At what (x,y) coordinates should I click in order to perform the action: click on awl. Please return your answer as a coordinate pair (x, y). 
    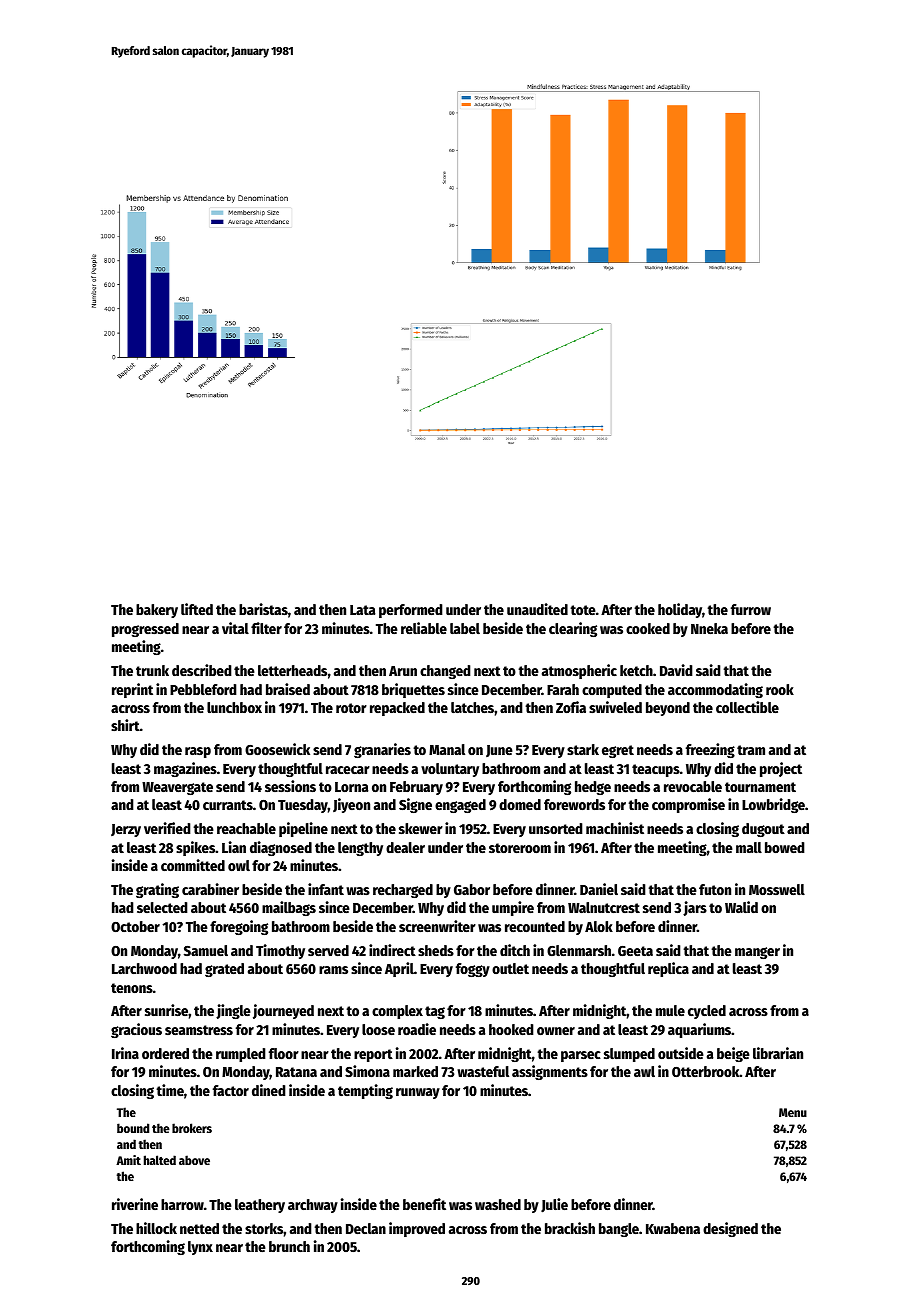
    Looking at the image, I should click on (644, 1071).
